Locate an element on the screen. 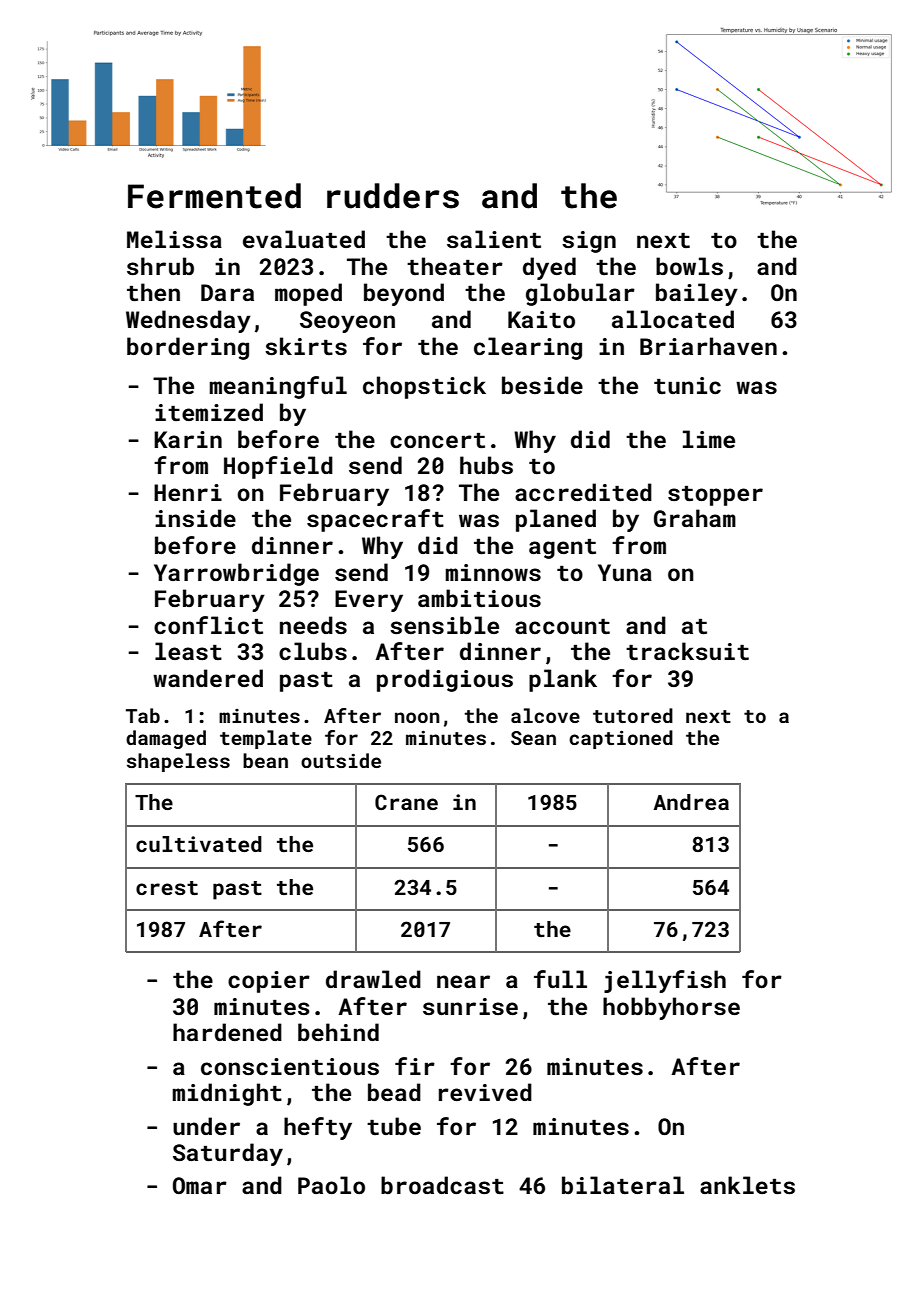  Every is located at coordinates (369, 601).
